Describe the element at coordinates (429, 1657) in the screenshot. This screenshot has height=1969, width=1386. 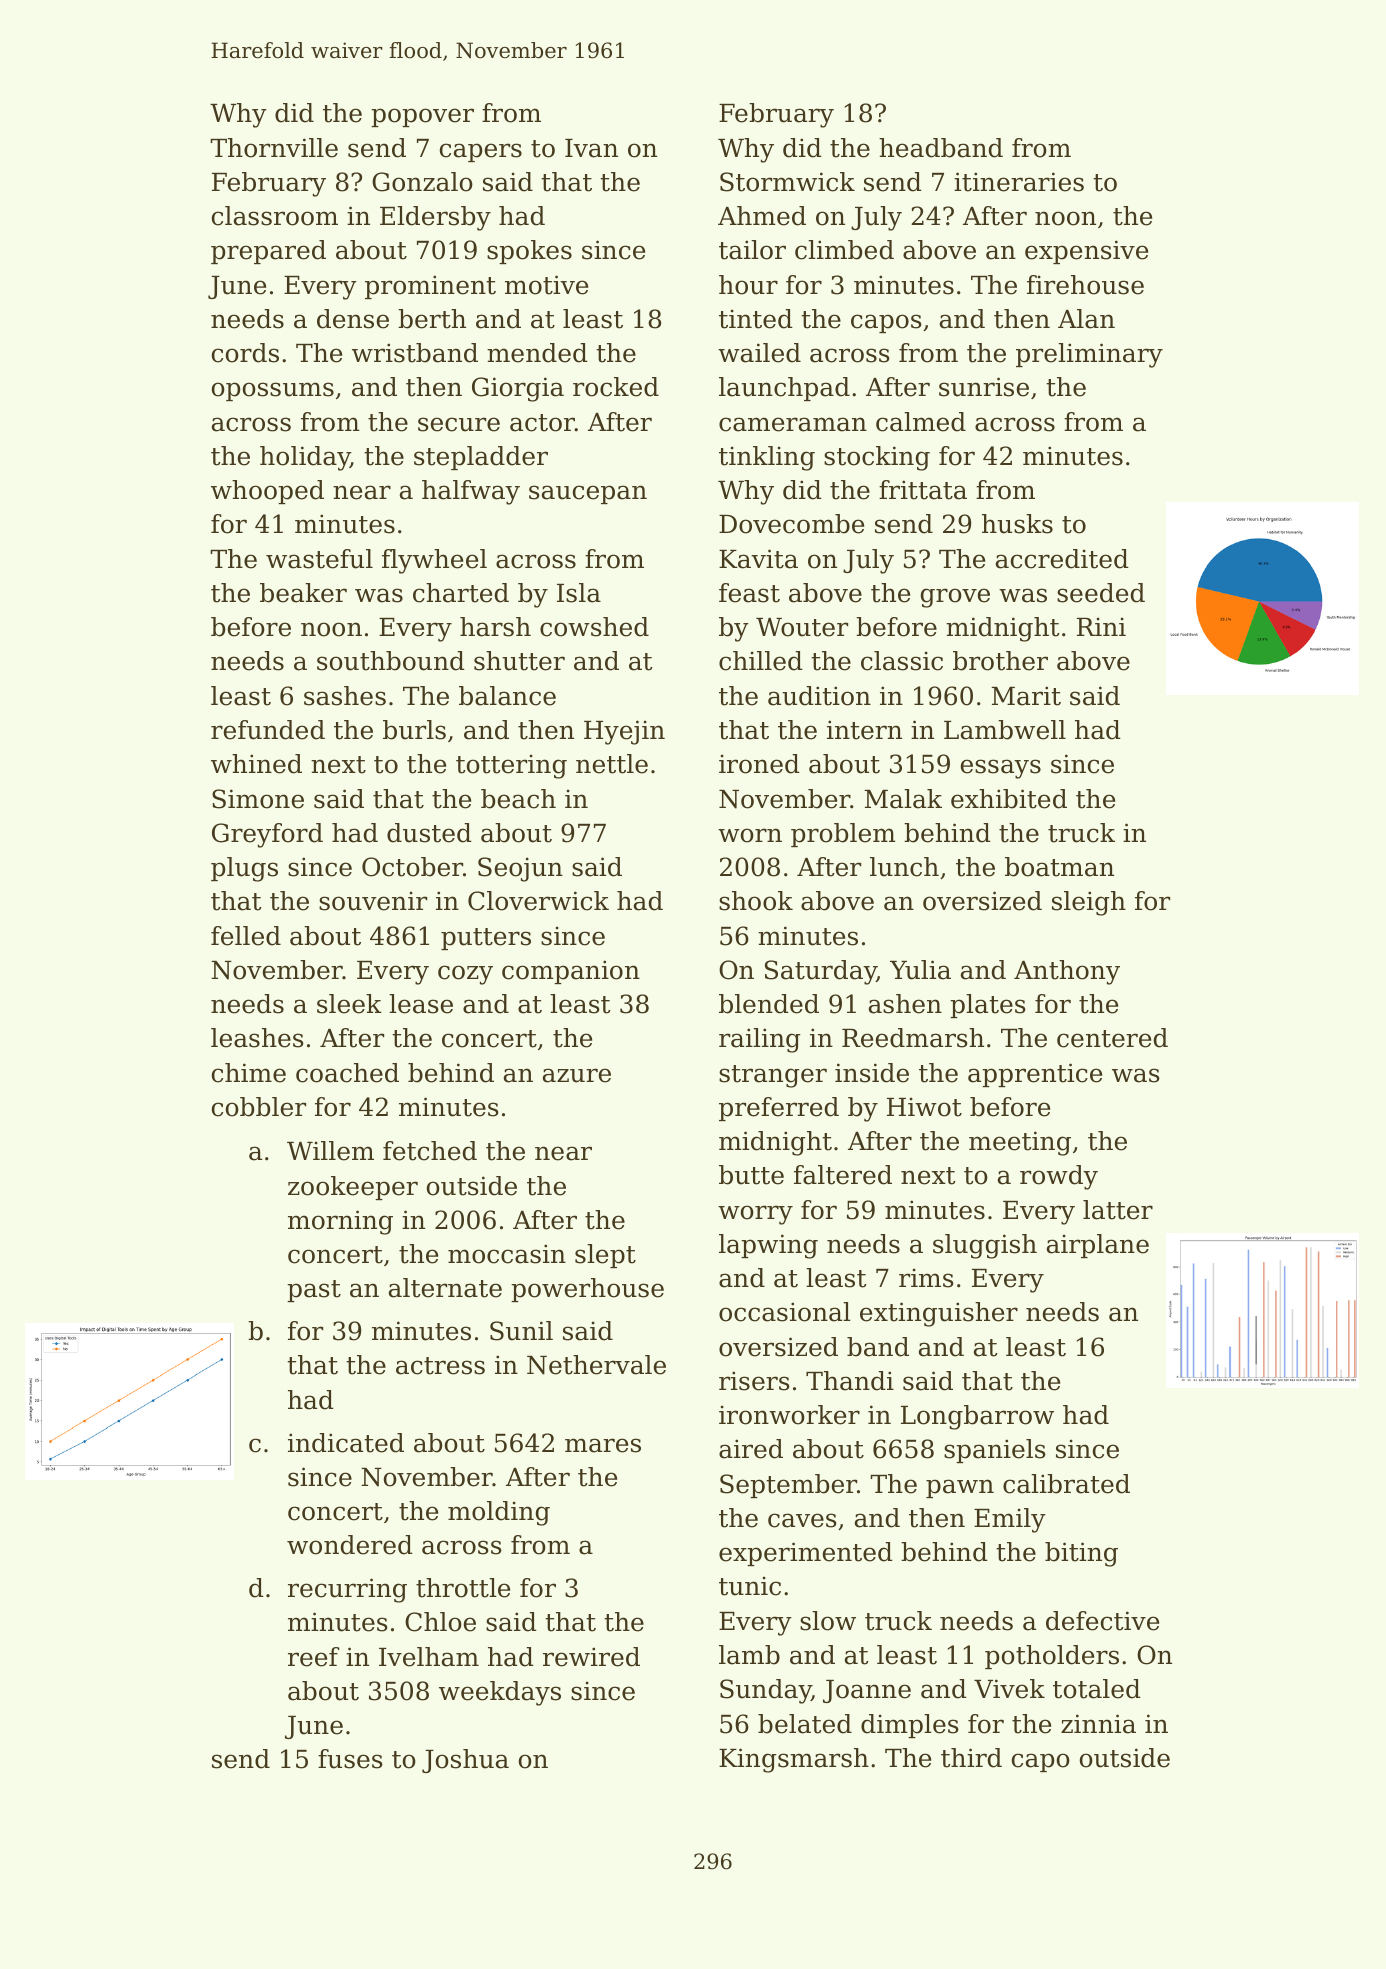
I see `Ivelham` at that location.
